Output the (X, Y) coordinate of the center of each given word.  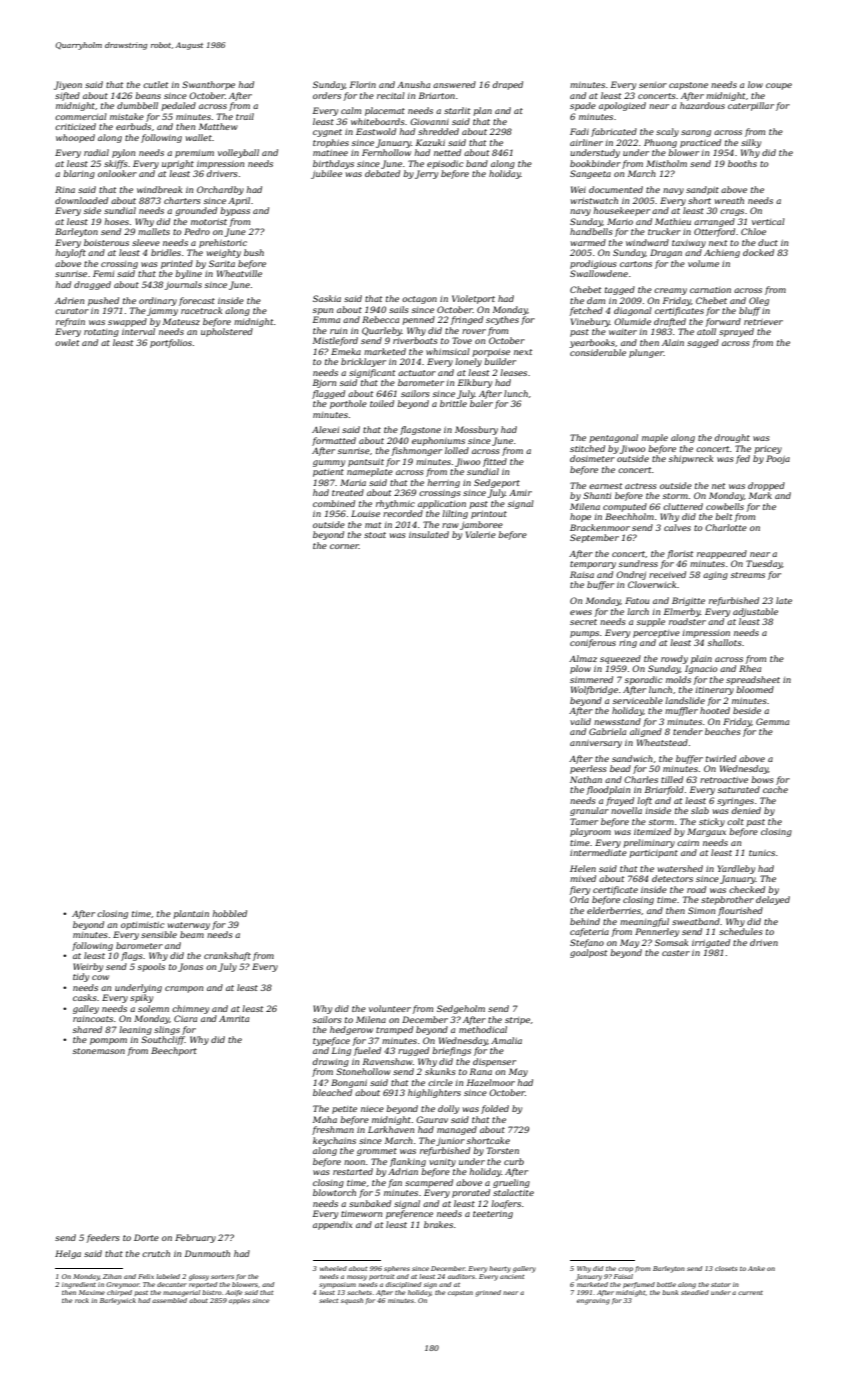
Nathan (586, 779)
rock (82, 1300)
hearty (500, 1269)
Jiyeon (68, 85)
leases (513, 372)
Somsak (671, 942)
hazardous (702, 105)
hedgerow (351, 1030)
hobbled (230, 913)
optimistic (143, 926)
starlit (457, 110)
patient (328, 473)
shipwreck (691, 459)
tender (688, 731)
